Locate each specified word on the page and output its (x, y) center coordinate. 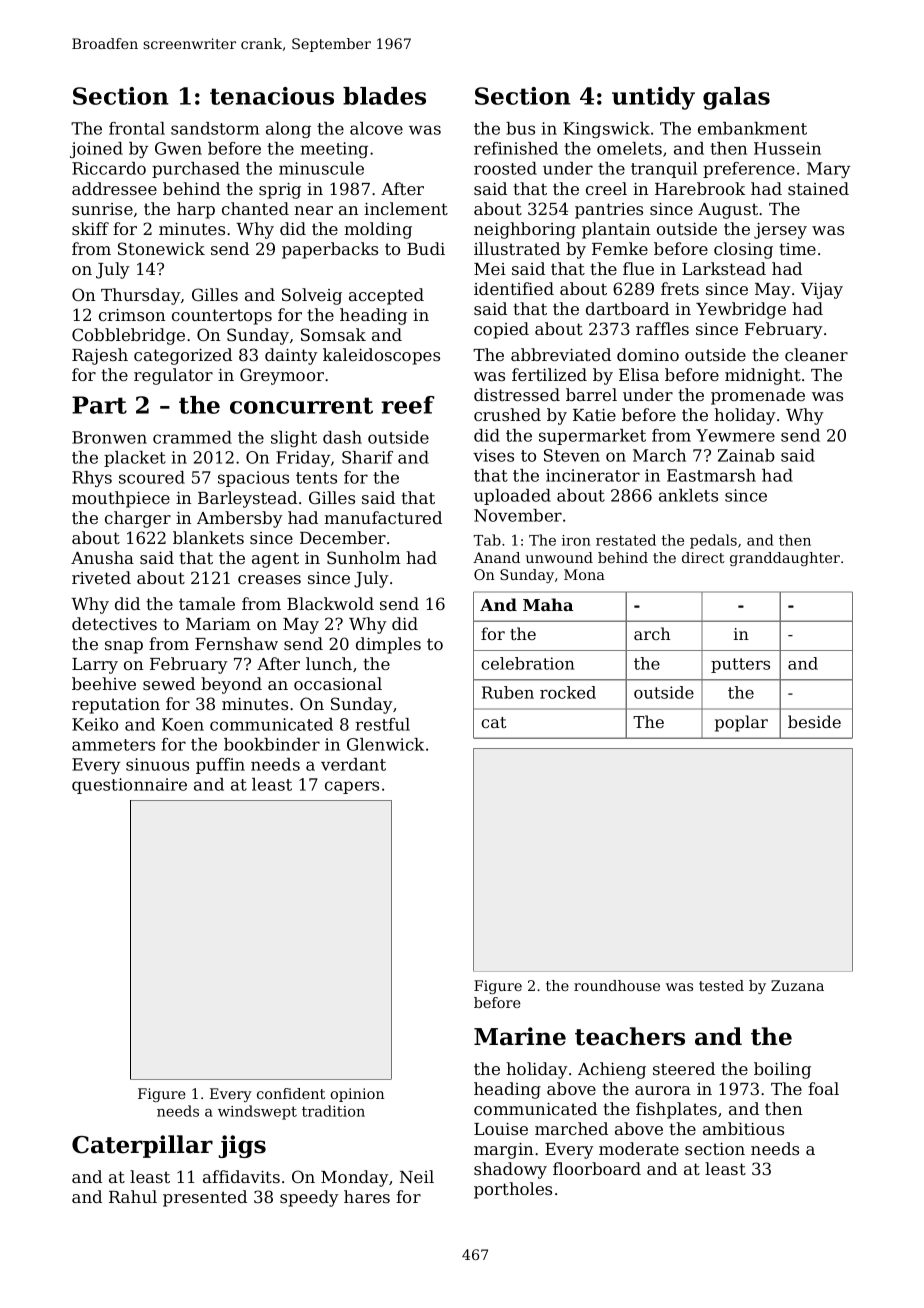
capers (352, 787)
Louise (501, 1129)
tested (721, 985)
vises (493, 455)
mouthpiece (121, 499)
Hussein (787, 148)
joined (96, 150)
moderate (639, 1148)
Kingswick (606, 130)
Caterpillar (142, 1146)
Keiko (95, 724)
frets (680, 288)
